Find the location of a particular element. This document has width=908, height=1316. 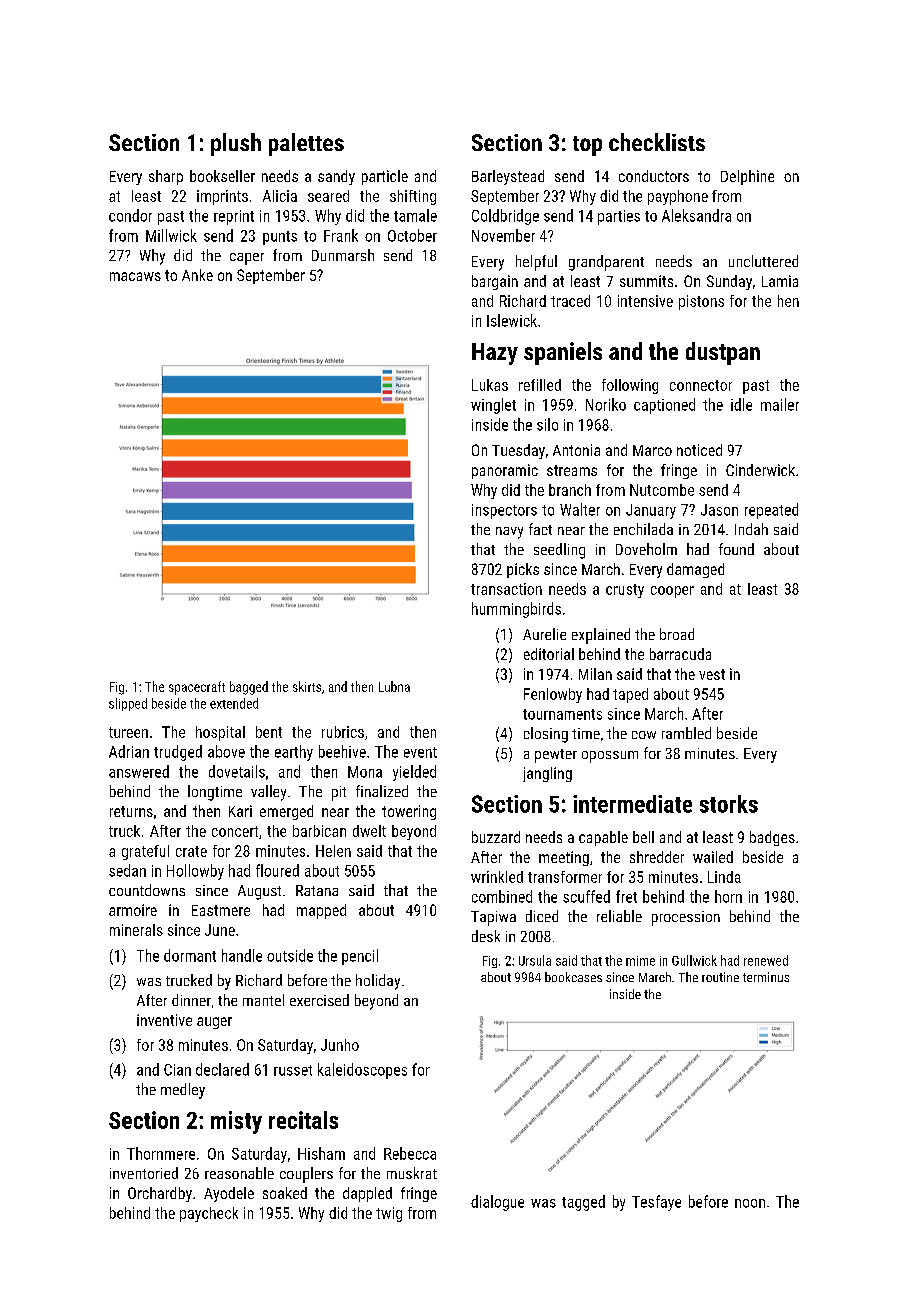

above is located at coordinates (226, 751).
